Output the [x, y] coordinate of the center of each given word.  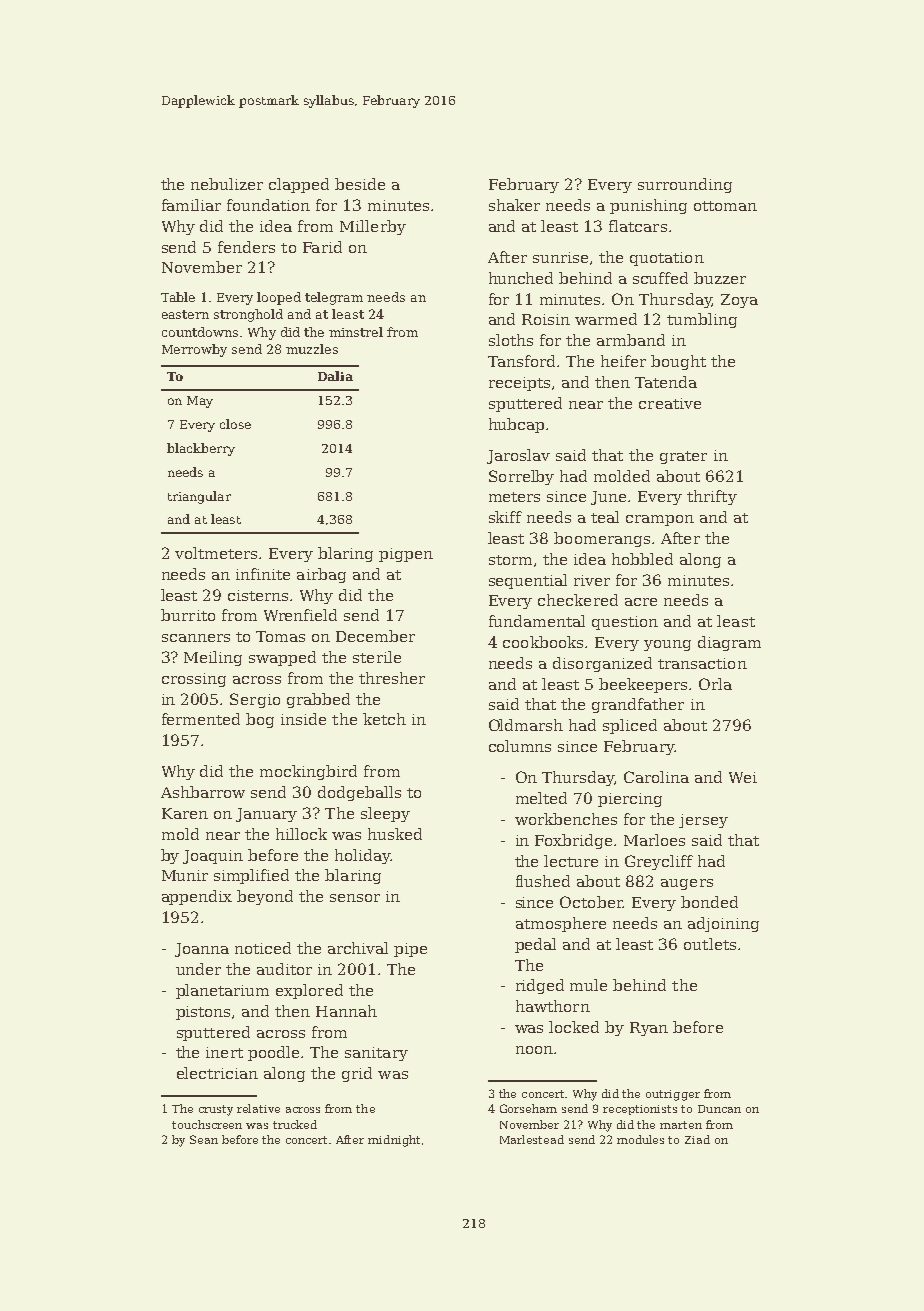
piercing [630, 800]
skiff [505, 517]
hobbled [642, 559]
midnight [394, 1141]
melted [541, 798]
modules [640, 1139]
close [235, 424]
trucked [295, 1124]
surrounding [685, 185]
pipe [410, 950]
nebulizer [227, 184]
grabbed [318, 700]
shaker [514, 205]
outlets [710, 944]
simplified [251, 876]
